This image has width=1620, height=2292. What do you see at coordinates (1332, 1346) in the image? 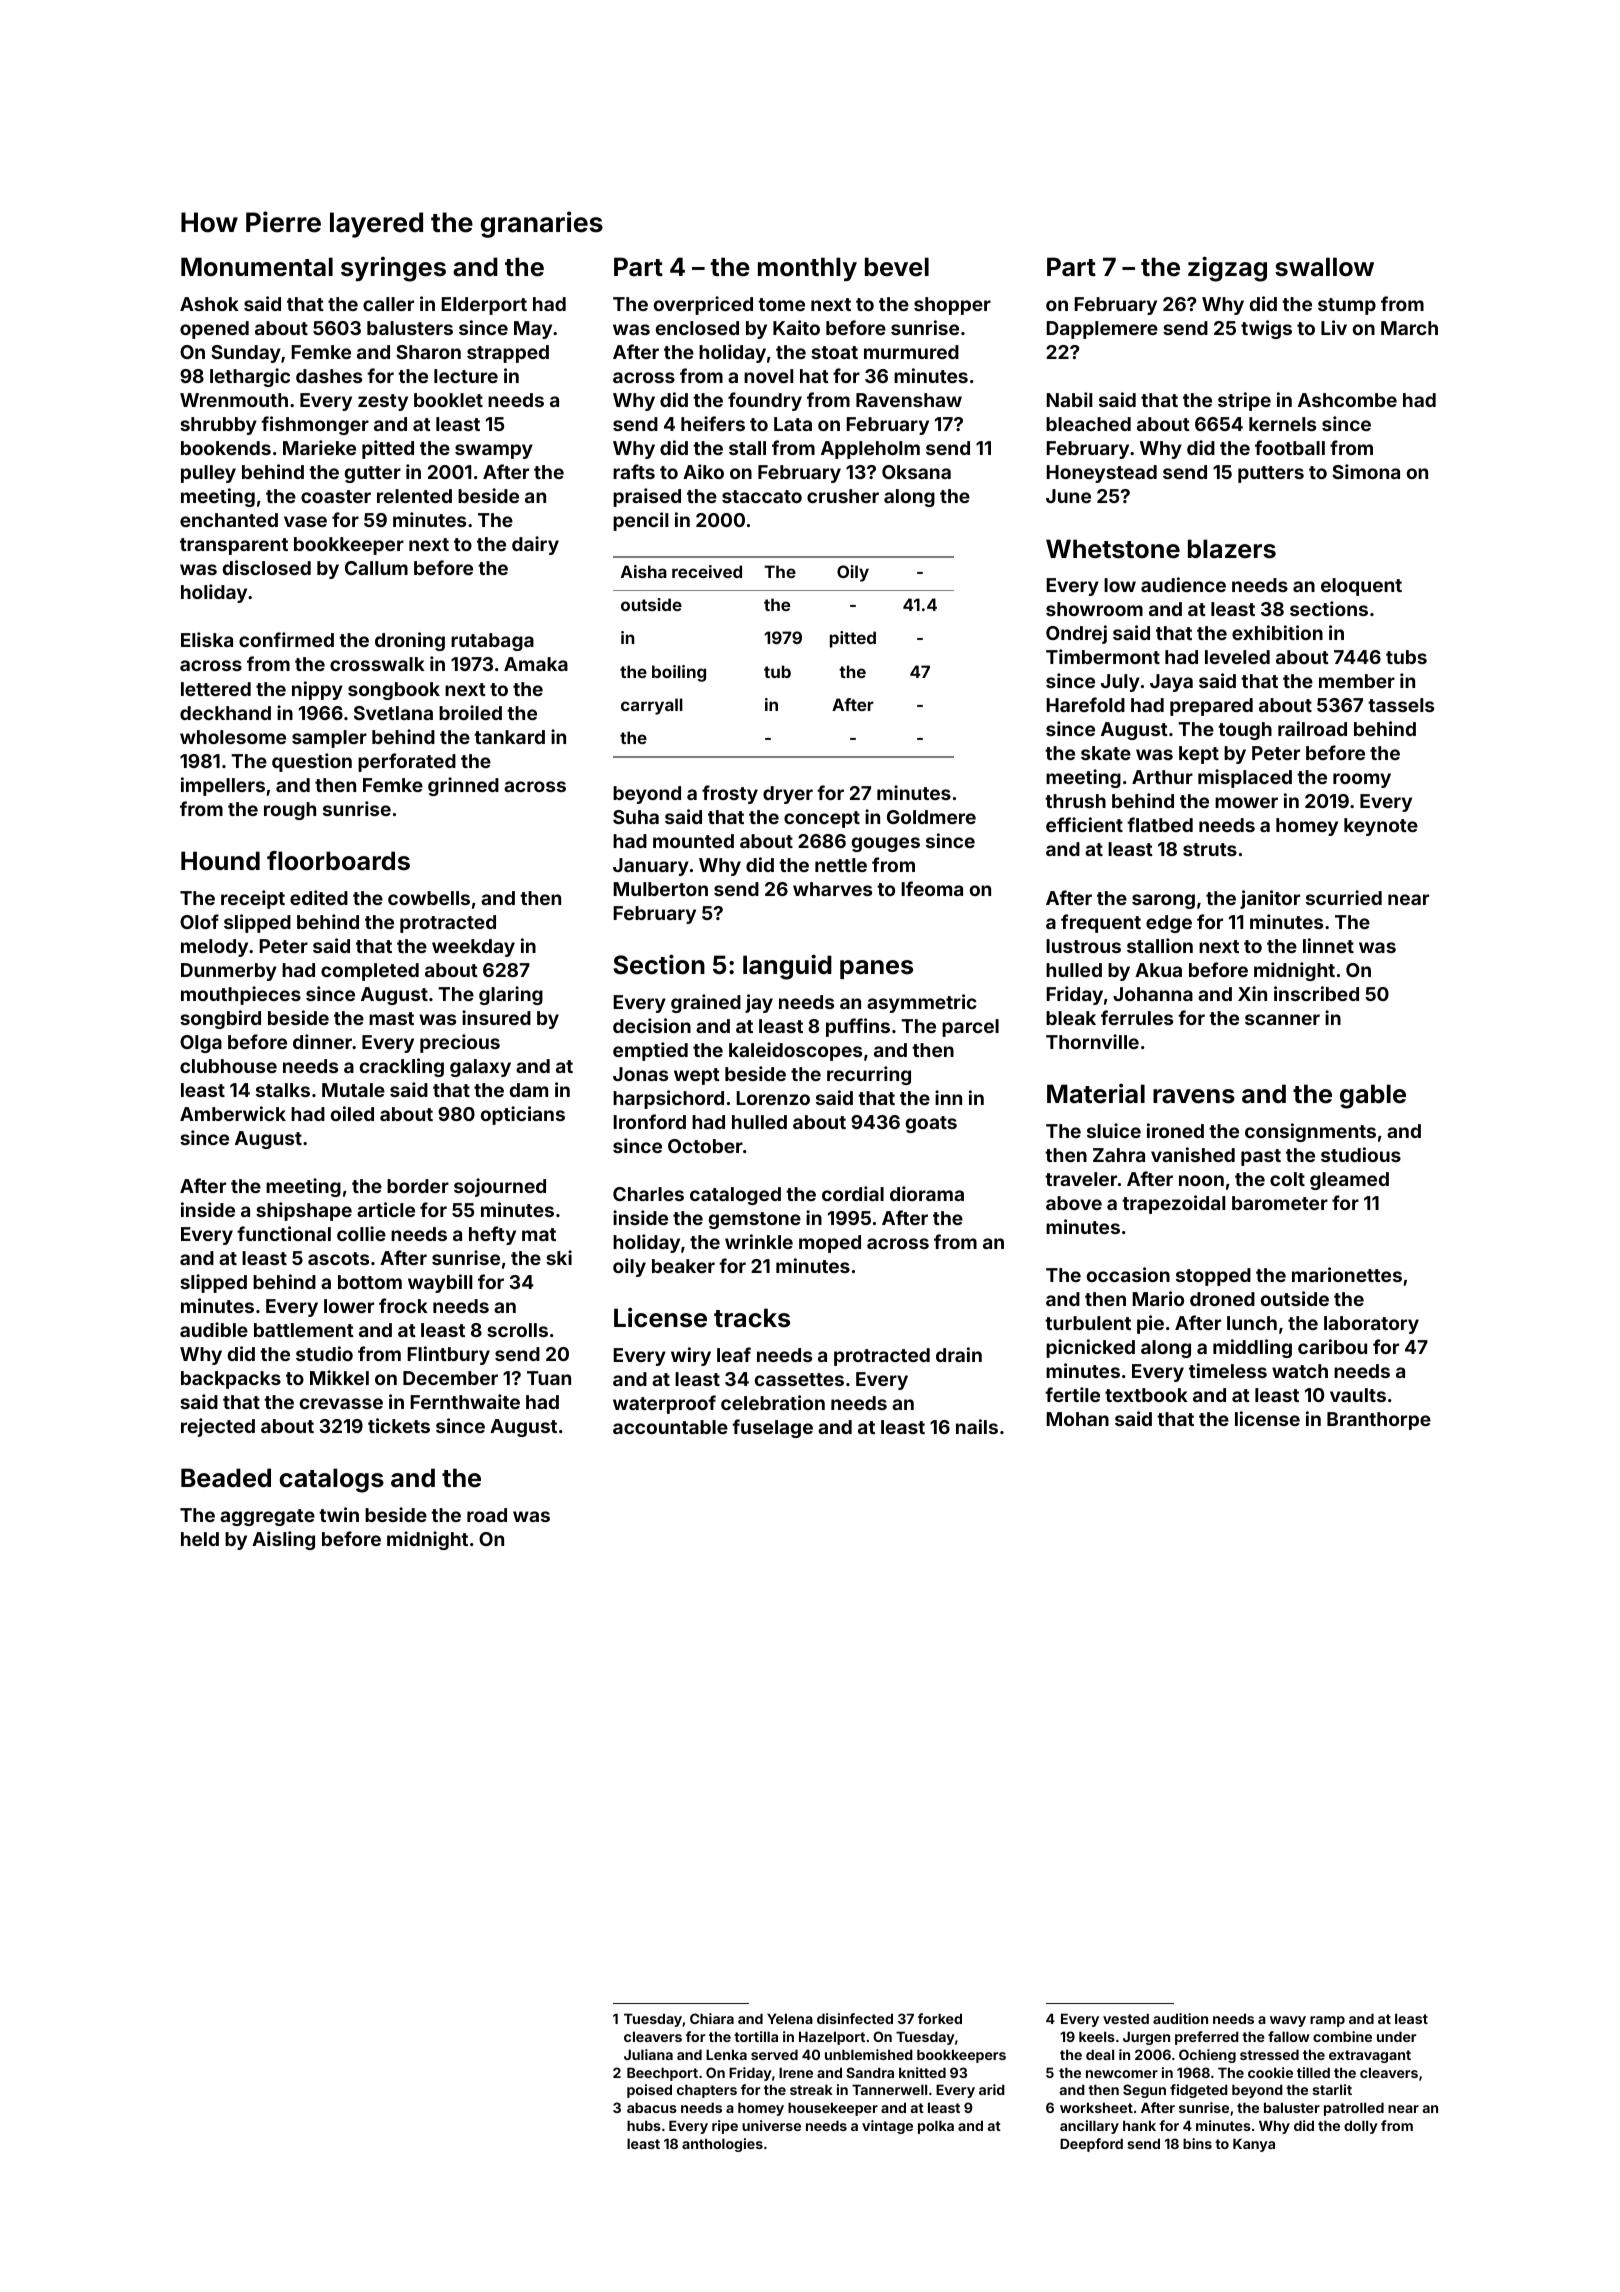
I see `caribou` at bounding box center [1332, 1346].
